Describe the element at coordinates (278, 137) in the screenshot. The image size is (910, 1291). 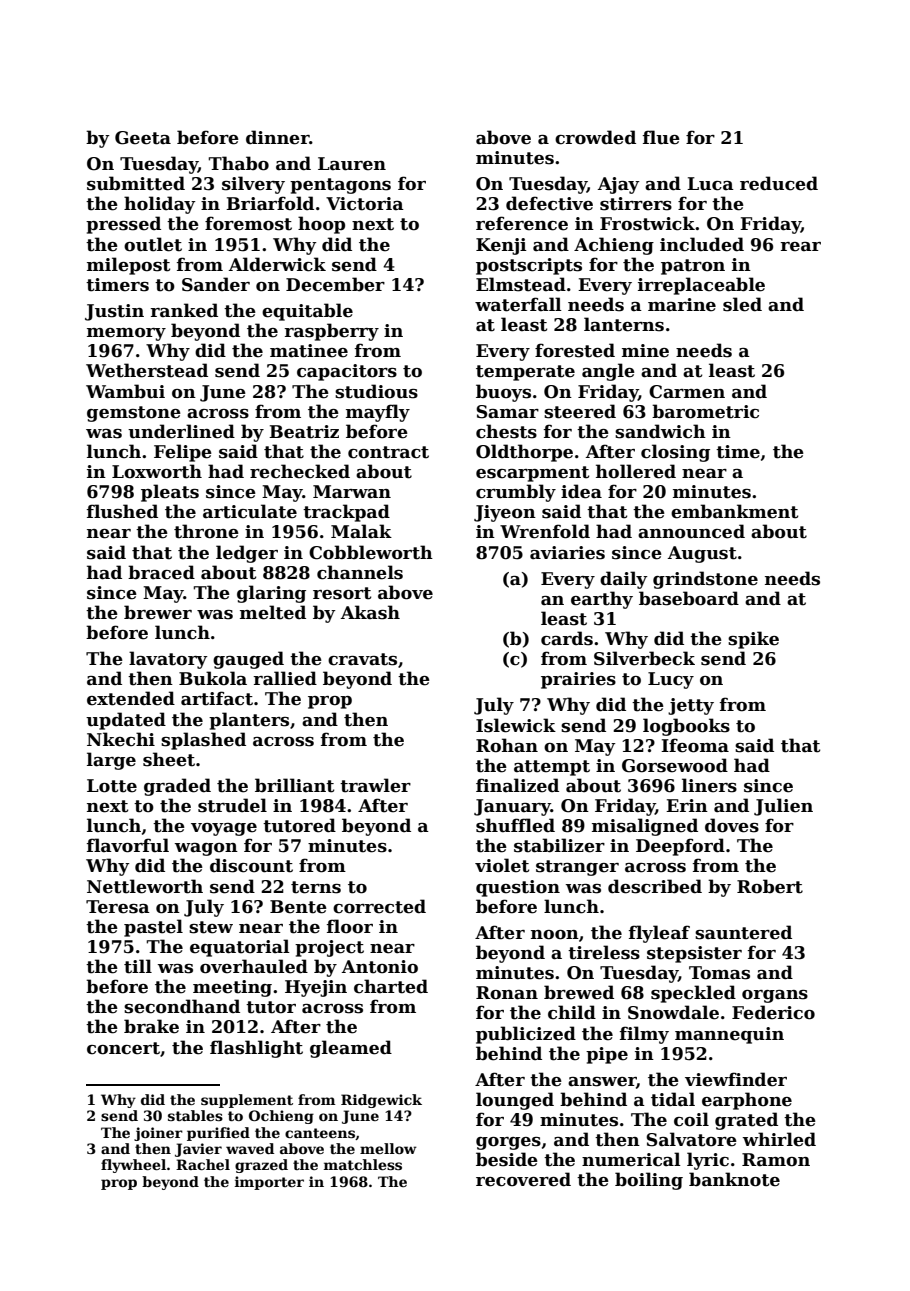
I see `dinner` at that location.
